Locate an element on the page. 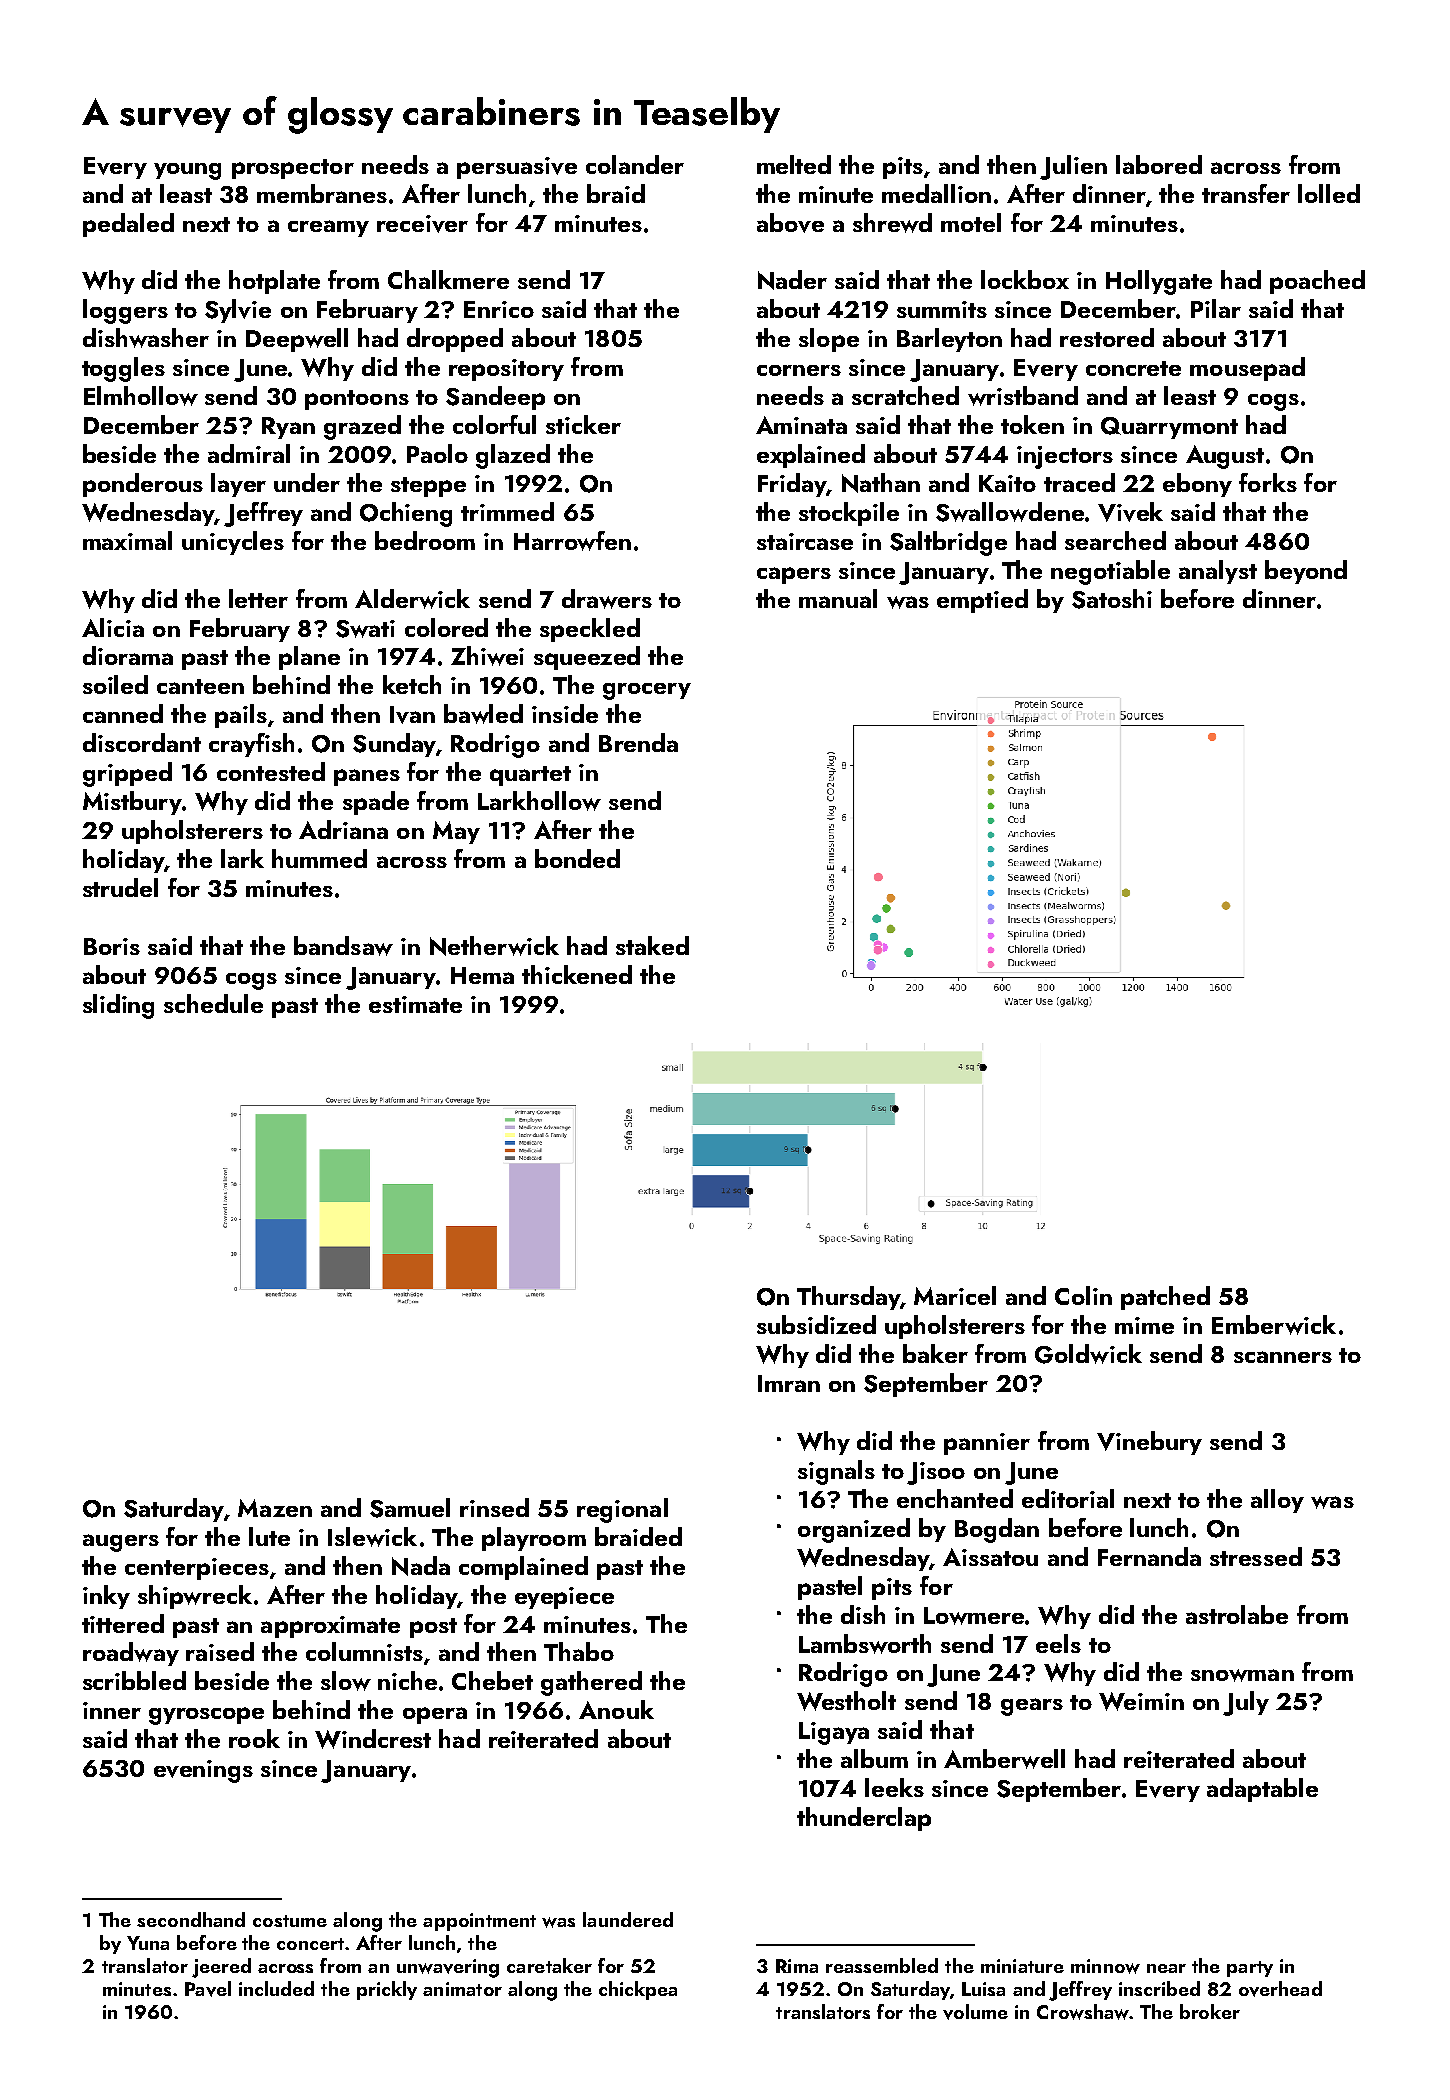  schedule is located at coordinates (213, 1003).
